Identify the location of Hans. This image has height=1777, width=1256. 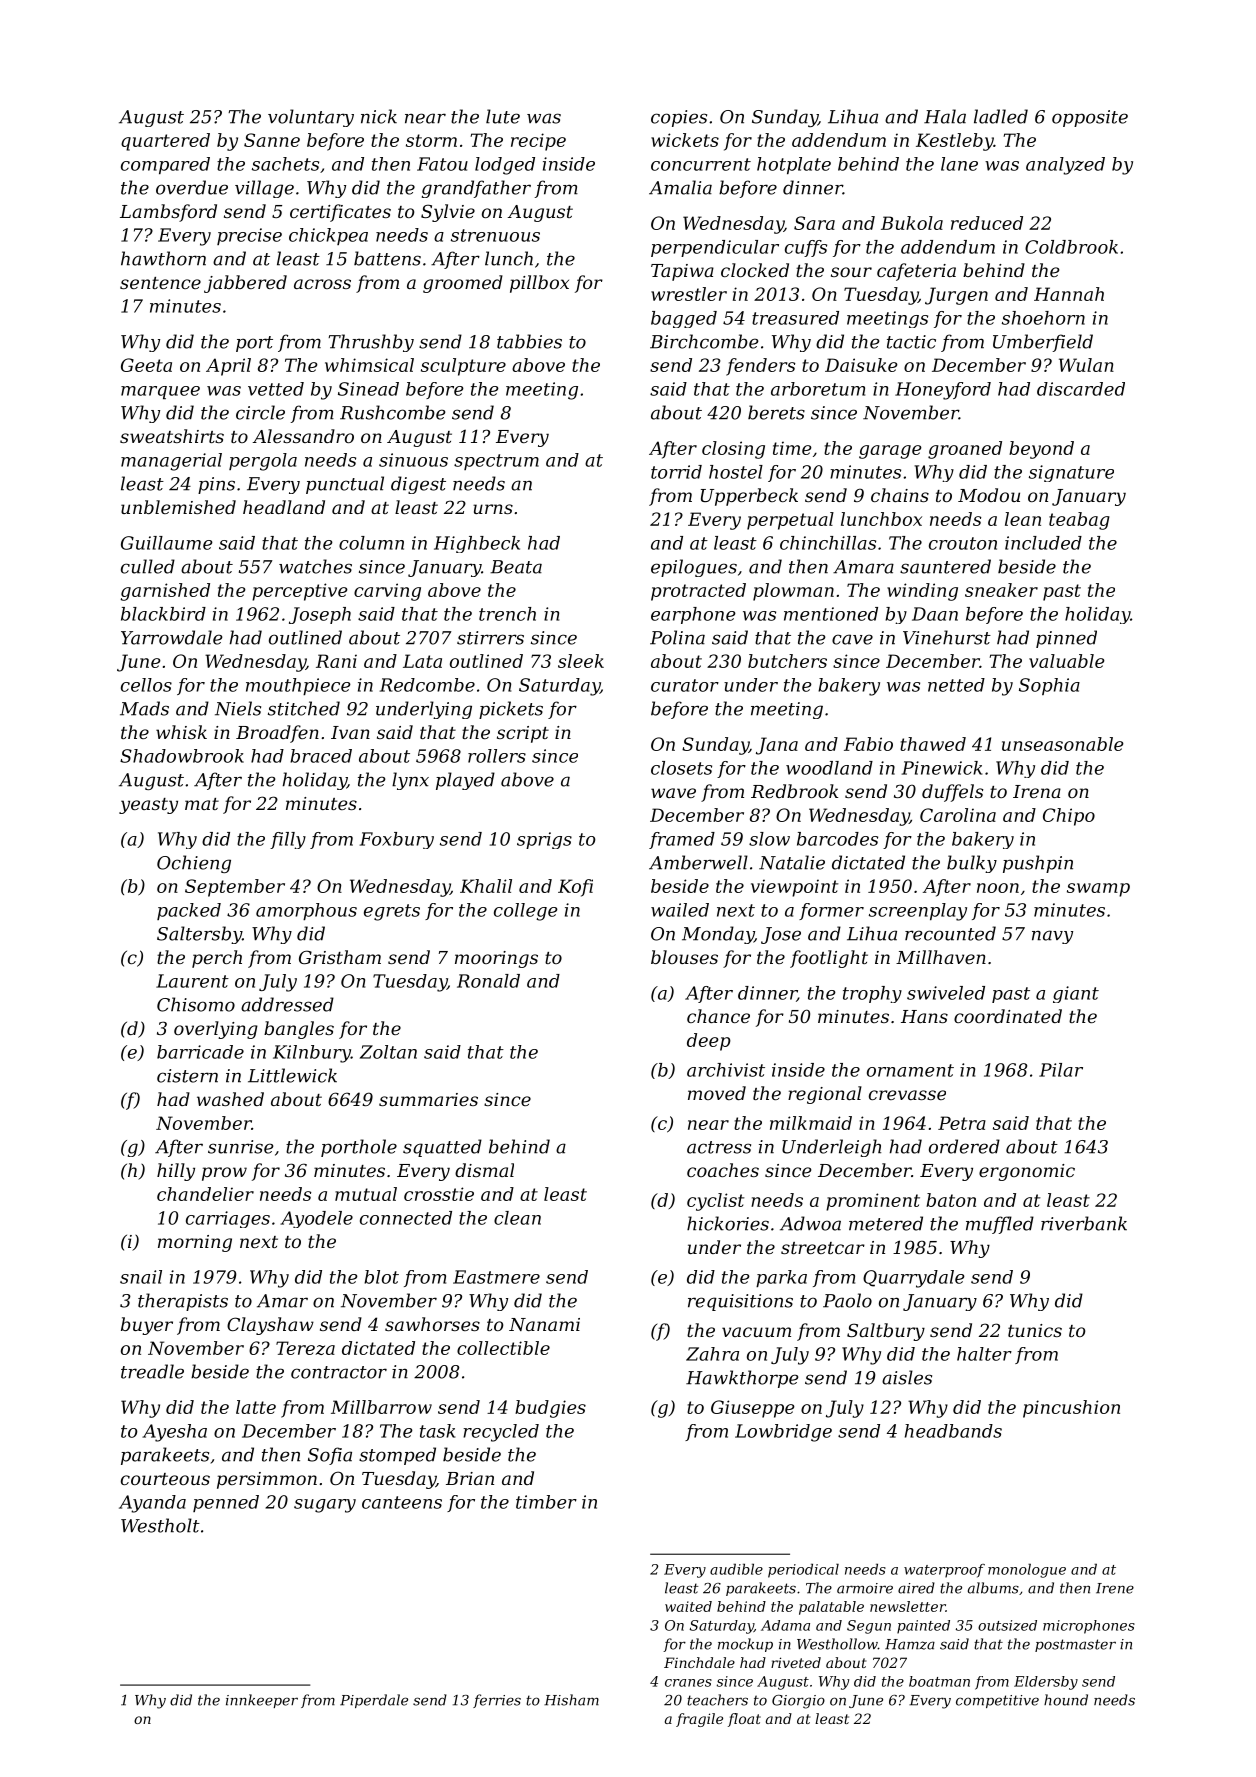
(924, 1016).
